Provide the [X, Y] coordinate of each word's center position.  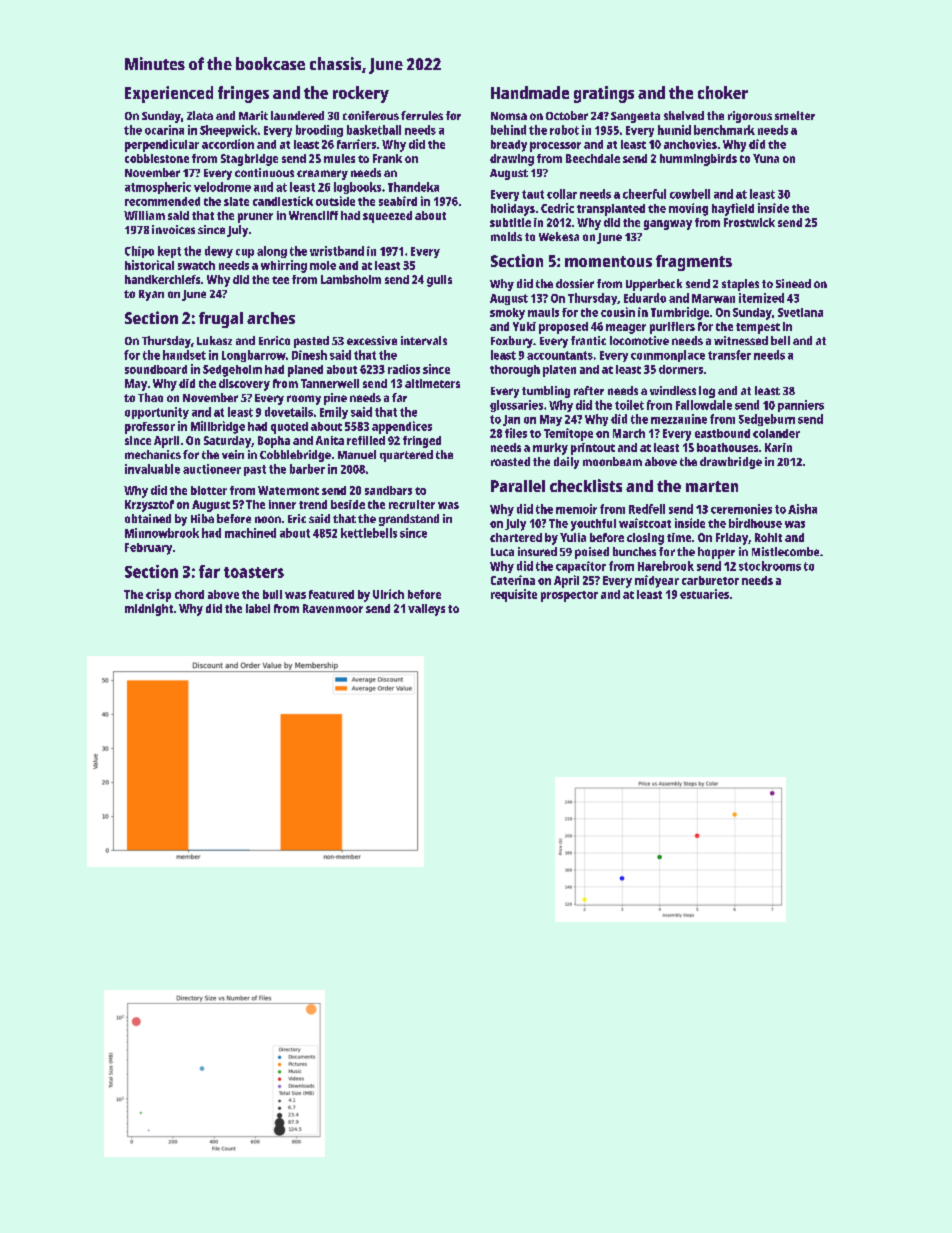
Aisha [802, 509]
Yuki [524, 326]
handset [184, 355]
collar [562, 194]
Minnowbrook [162, 533]
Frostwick [749, 222]
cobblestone [157, 158]
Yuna [766, 158]
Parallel [518, 486]
